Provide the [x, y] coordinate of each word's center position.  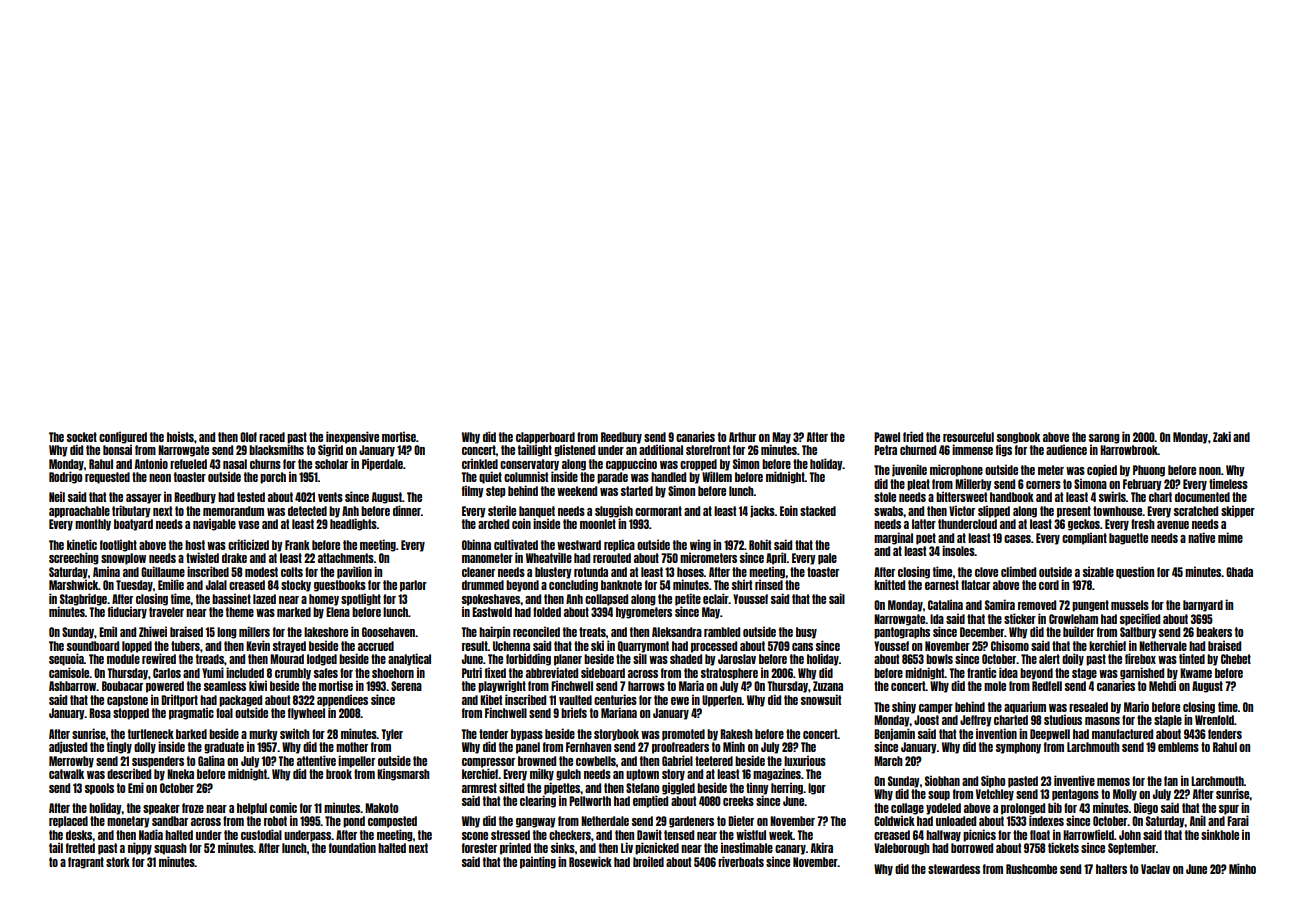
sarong [1104, 439]
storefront [708, 450]
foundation [352, 847]
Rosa [100, 713]
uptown [642, 775]
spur [1229, 810]
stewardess [954, 869]
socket [82, 437]
